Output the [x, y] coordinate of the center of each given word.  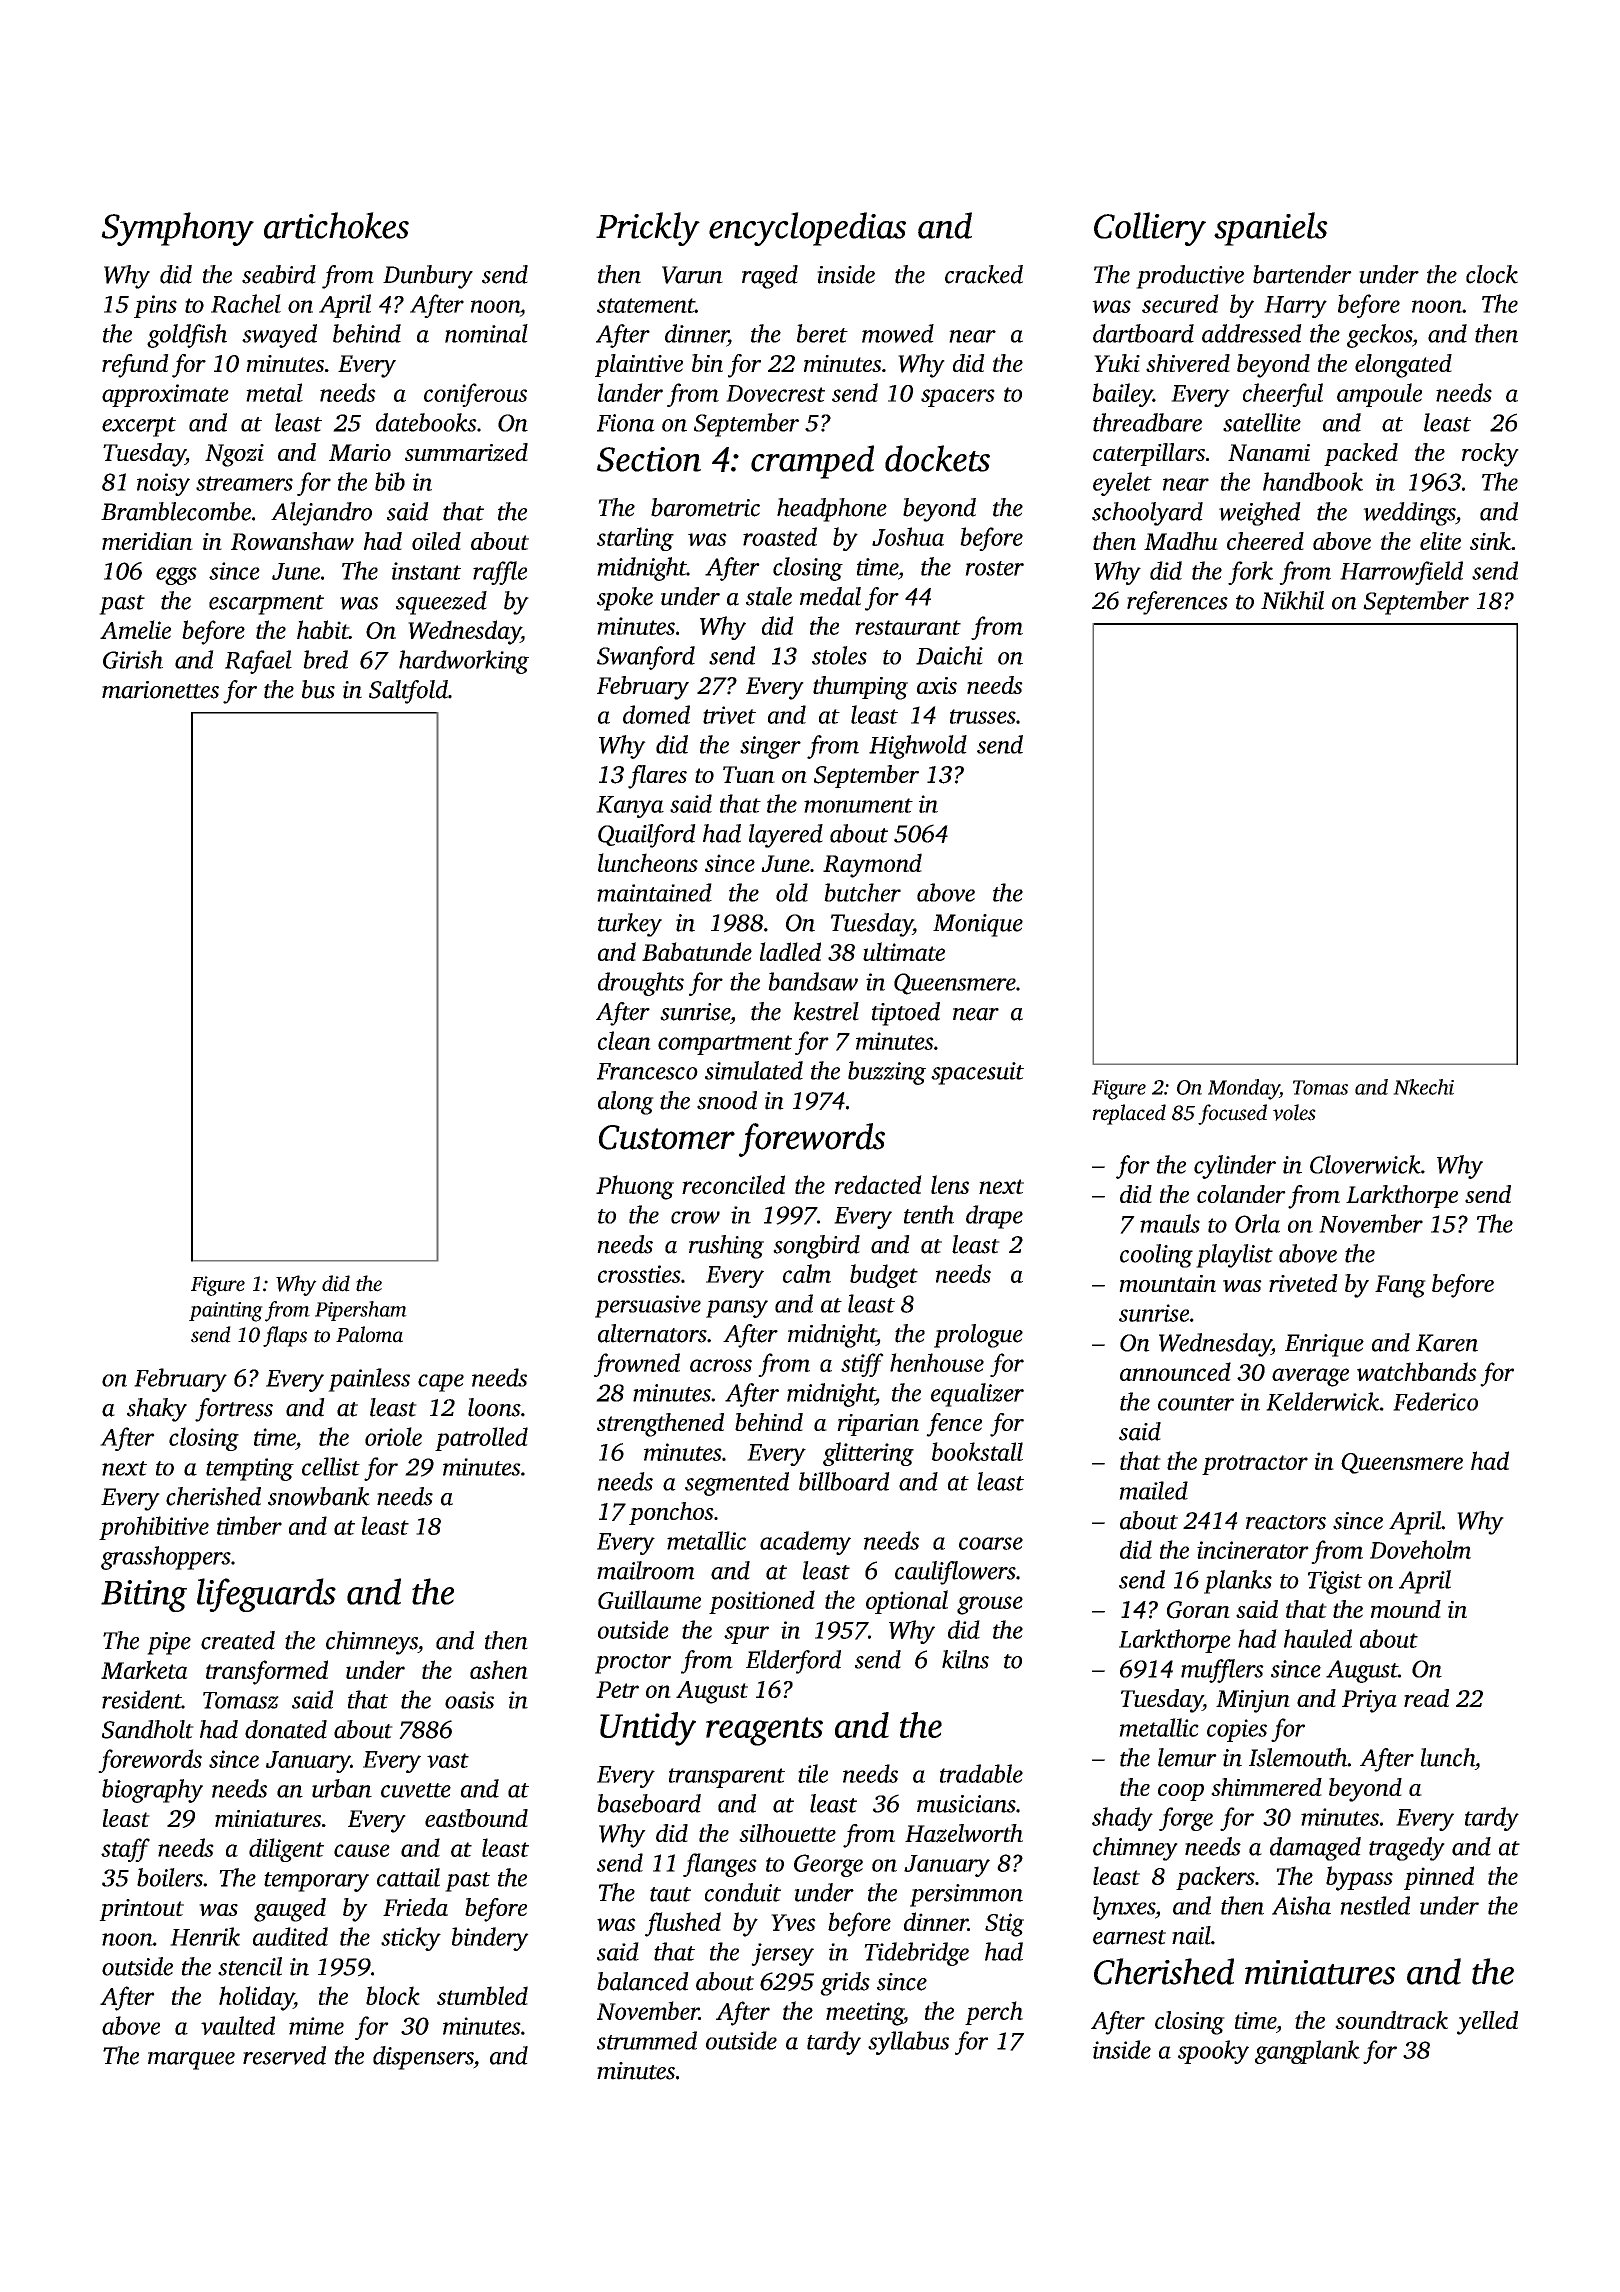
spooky [1213, 2052]
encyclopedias [807, 229]
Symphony [177, 229]
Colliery [1150, 229]
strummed [647, 2040]
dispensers [423, 2058]
